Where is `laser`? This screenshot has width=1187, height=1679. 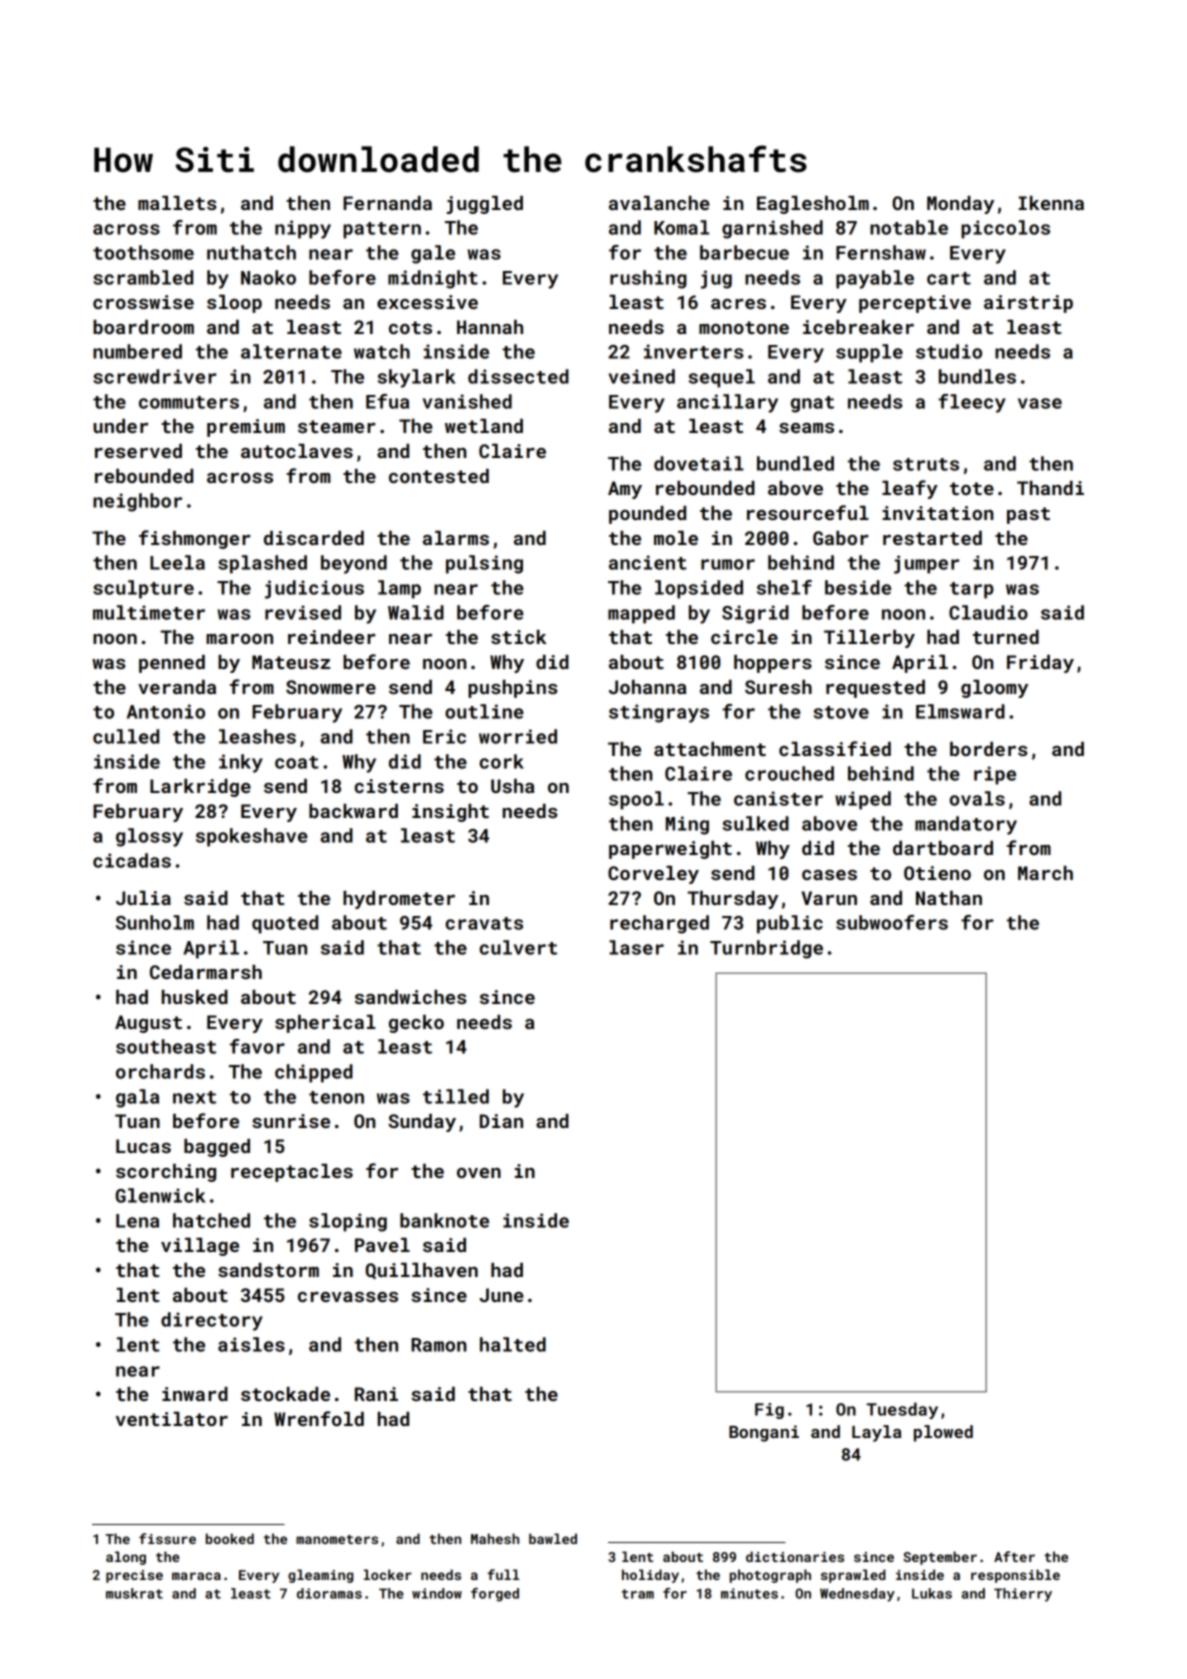 laser is located at coordinates (636, 947).
